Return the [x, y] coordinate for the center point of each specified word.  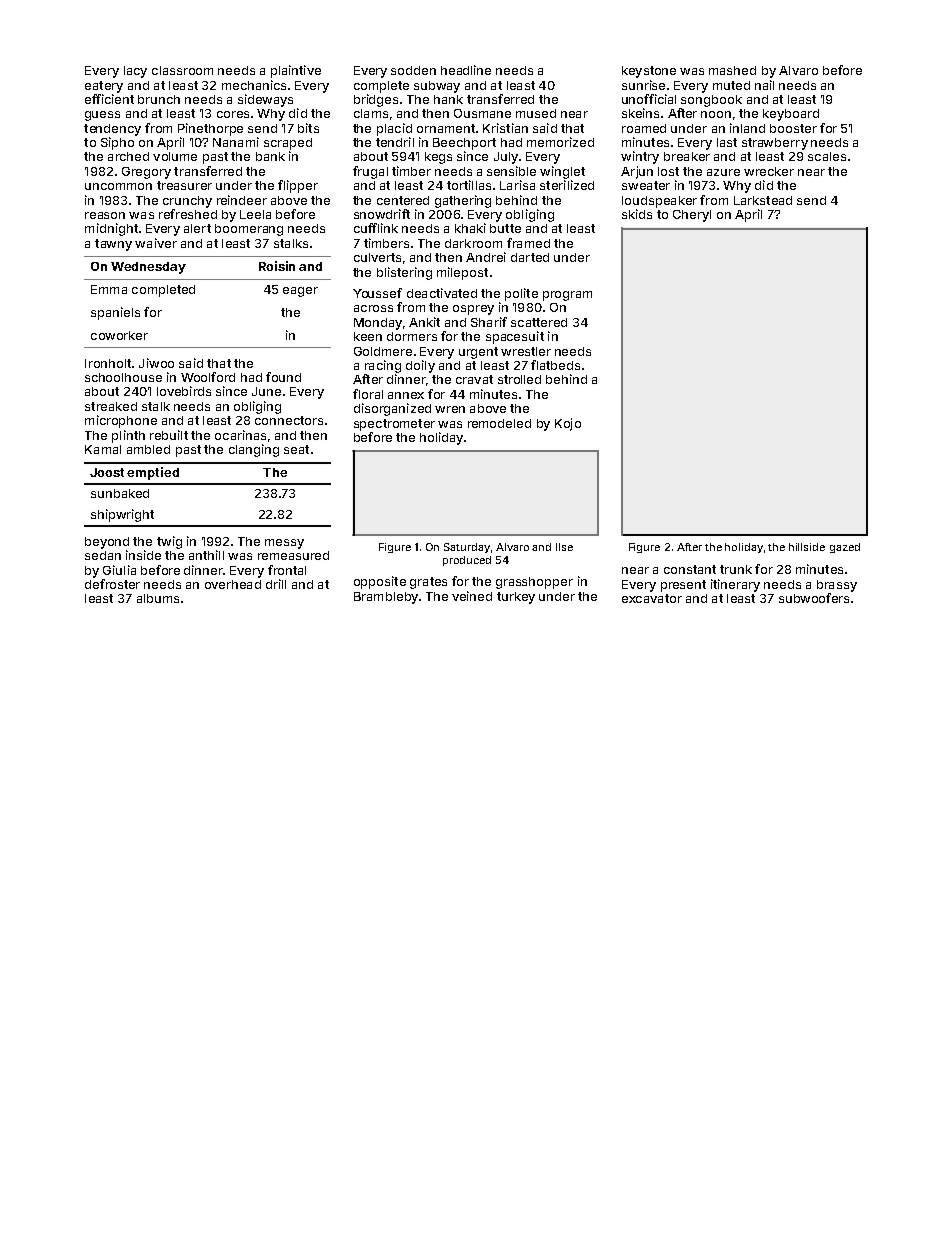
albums [158, 598]
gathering [463, 201]
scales [827, 156]
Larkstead [763, 200]
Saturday [467, 548]
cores [233, 114]
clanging [254, 450]
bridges [376, 100]
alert [197, 228]
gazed [845, 548]
